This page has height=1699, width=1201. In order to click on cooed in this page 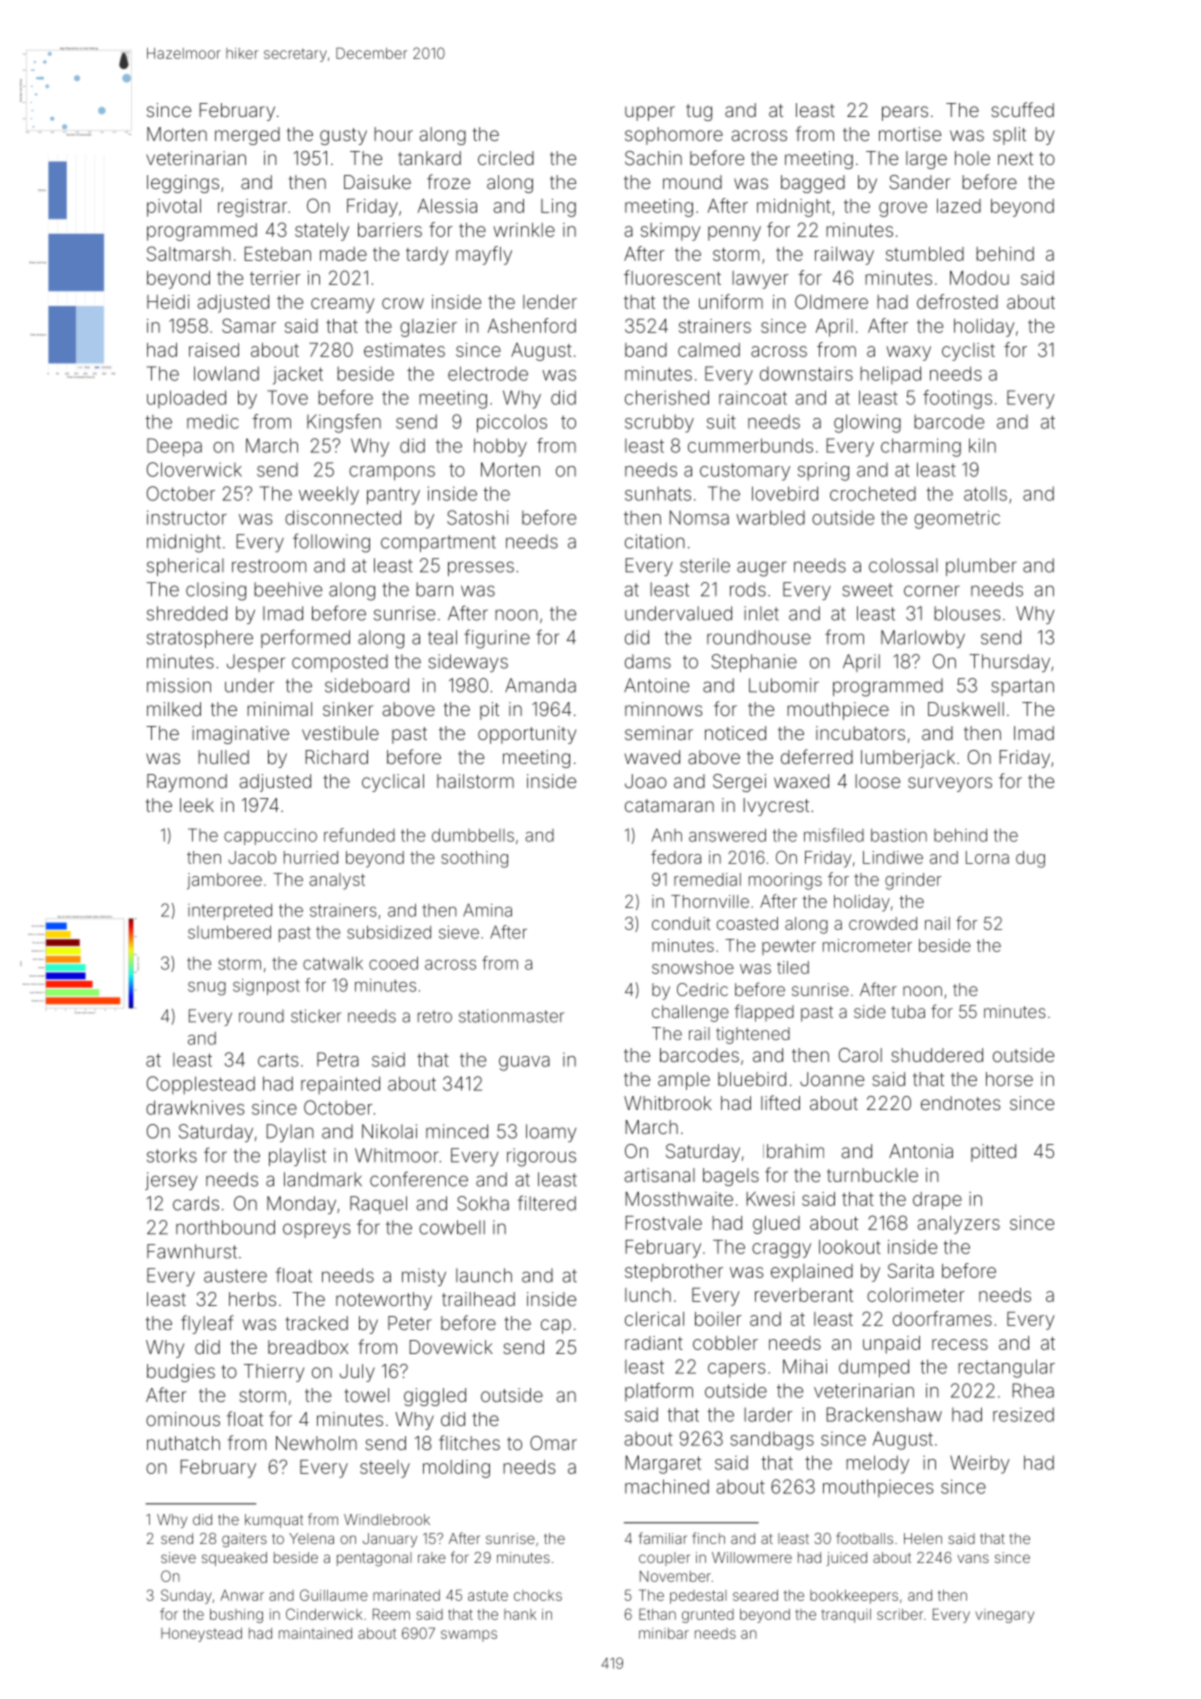, I will do `click(393, 963)`.
